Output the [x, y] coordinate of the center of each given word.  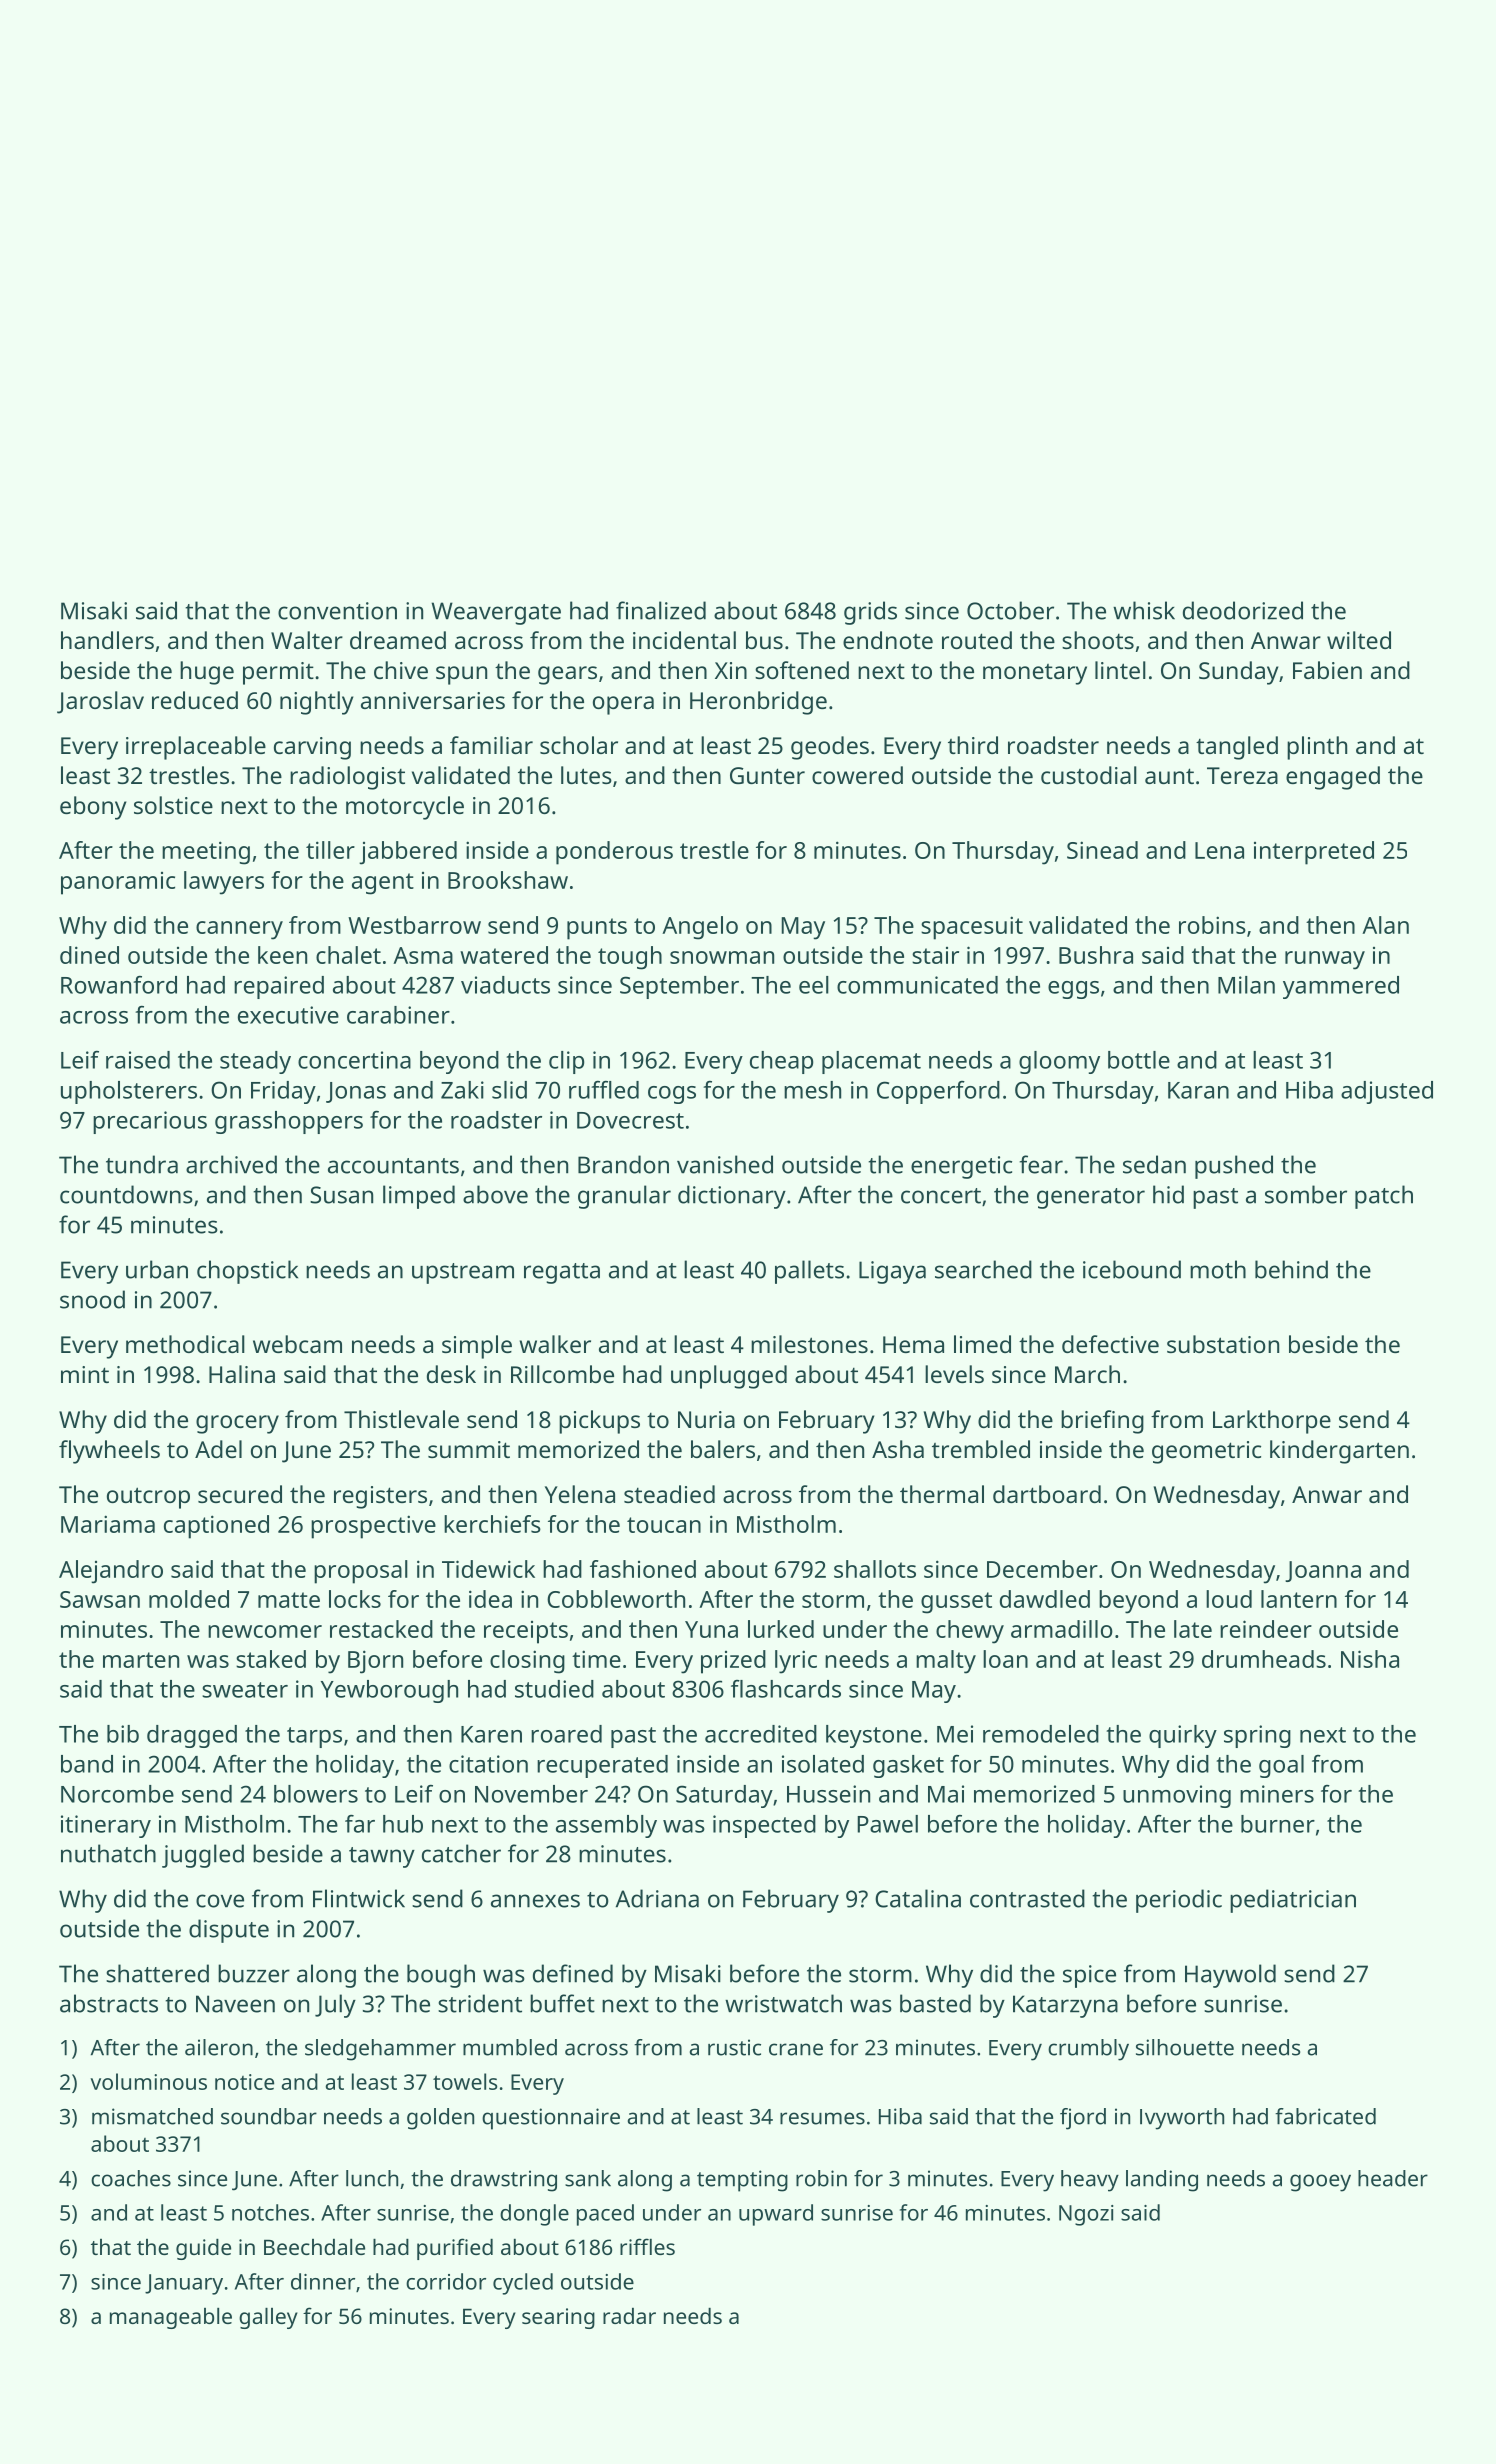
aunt [1169, 776]
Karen [491, 1734]
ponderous [614, 853]
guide [203, 2249]
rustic [734, 2047]
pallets [809, 1272]
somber [1306, 1194]
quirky [1183, 1736]
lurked [781, 1629]
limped [419, 1197]
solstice [173, 805]
